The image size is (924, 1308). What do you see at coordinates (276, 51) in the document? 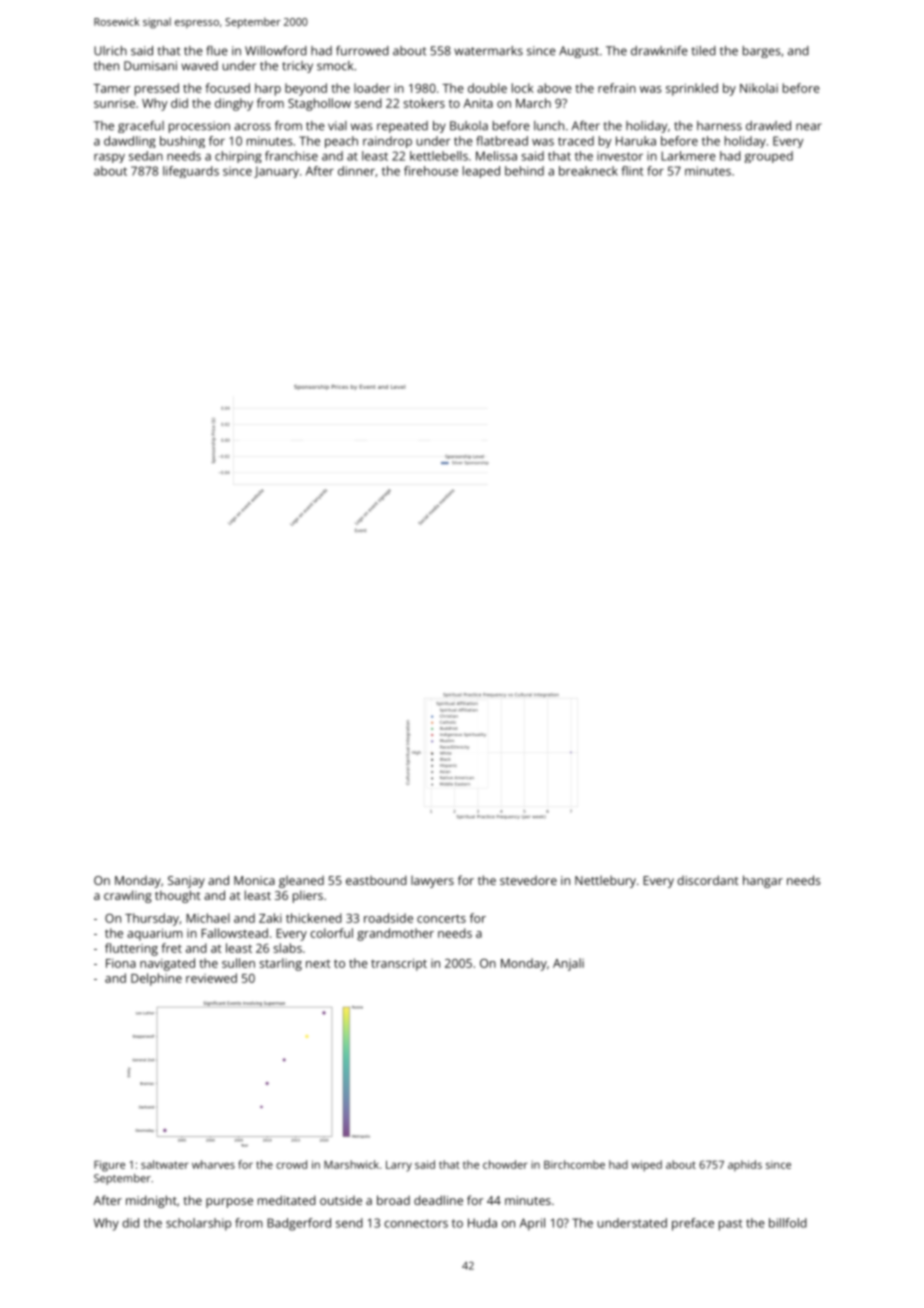
I see `Willowford` at bounding box center [276, 51].
